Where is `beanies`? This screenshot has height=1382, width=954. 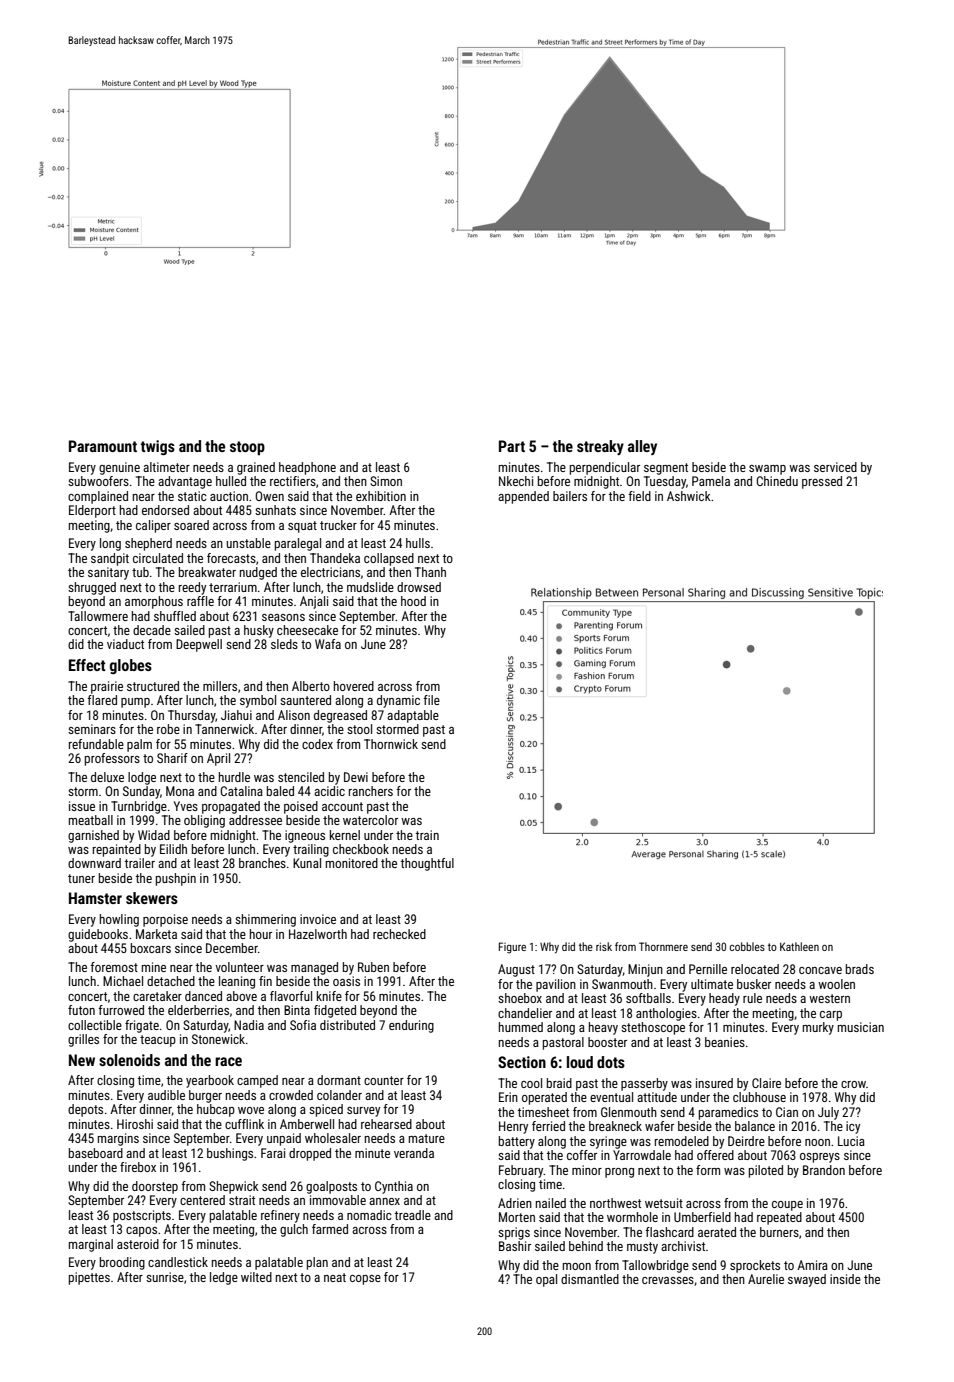 beanies is located at coordinates (725, 1042).
